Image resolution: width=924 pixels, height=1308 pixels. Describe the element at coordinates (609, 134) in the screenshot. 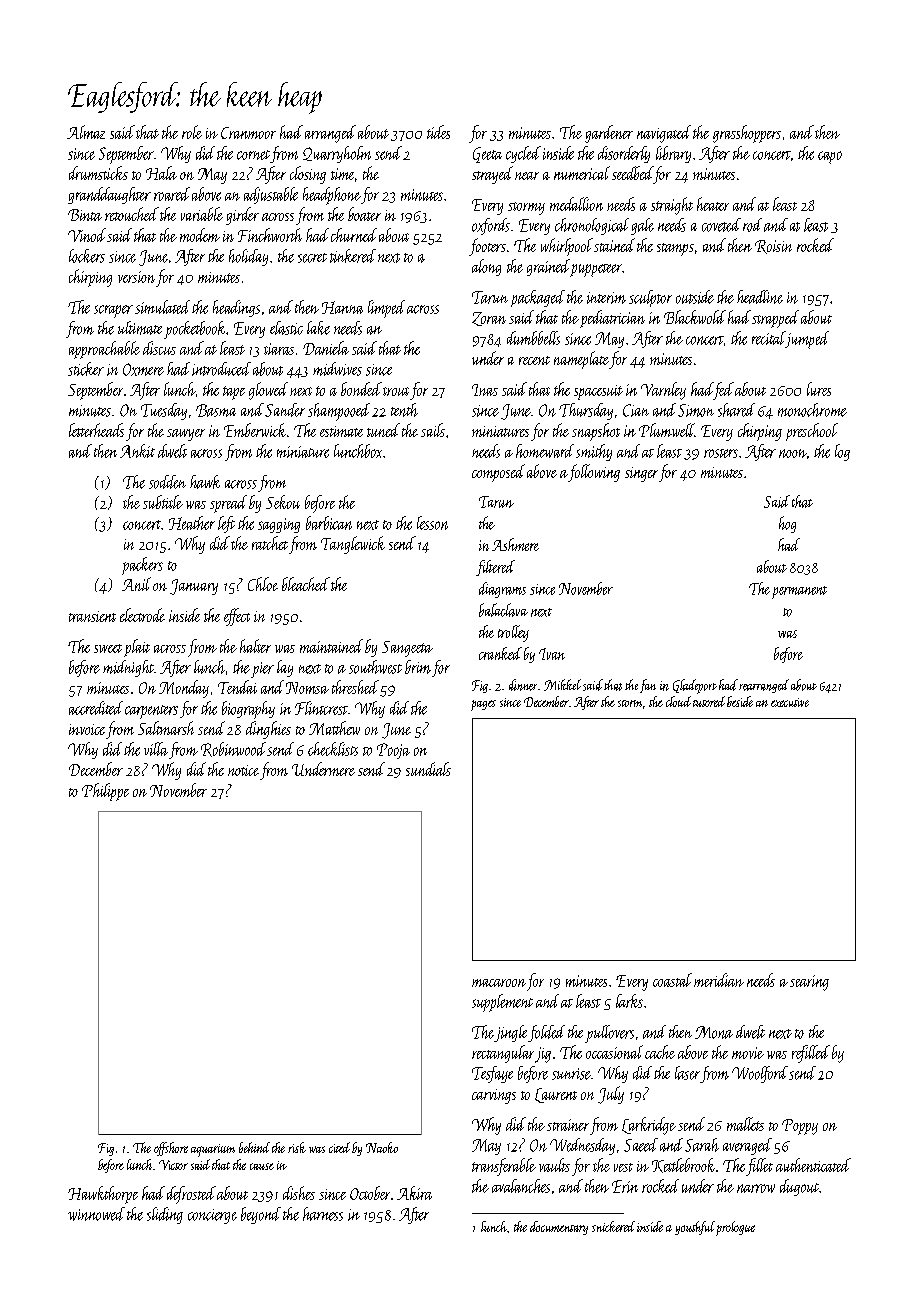

I see `gardener` at that location.
